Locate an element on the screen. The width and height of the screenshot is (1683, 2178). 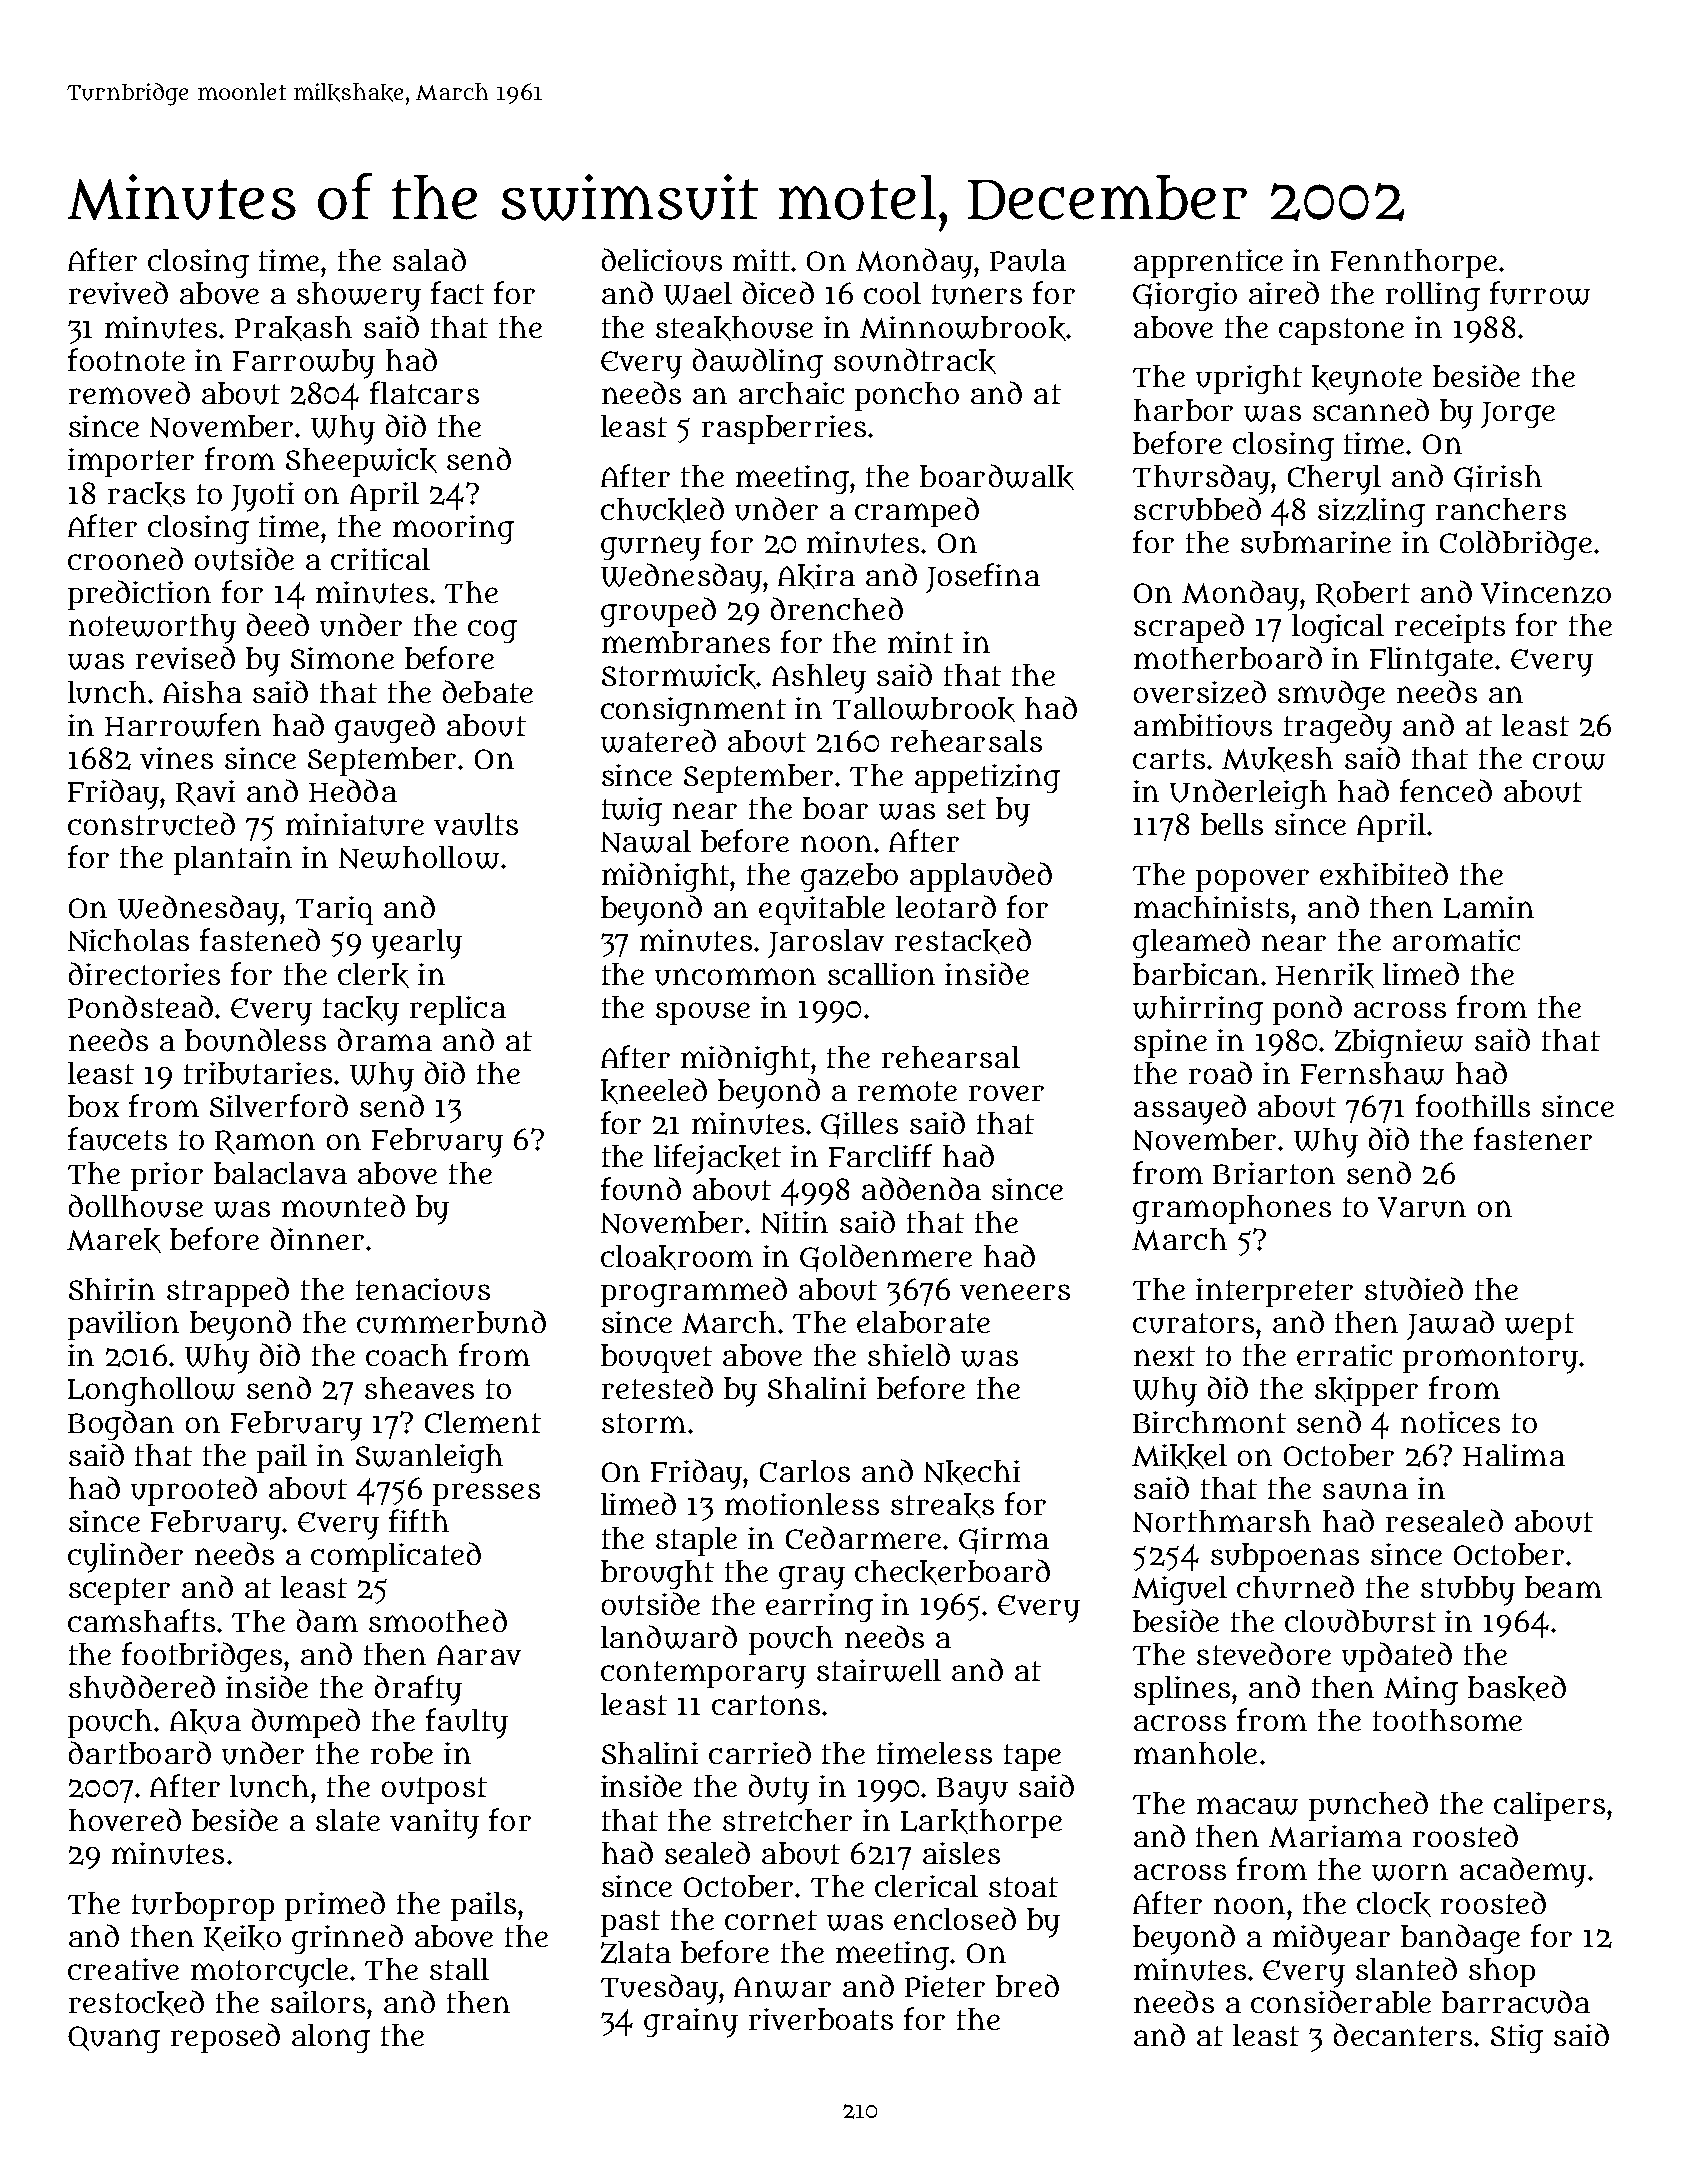
decanters is located at coordinates (1403, 2034).
